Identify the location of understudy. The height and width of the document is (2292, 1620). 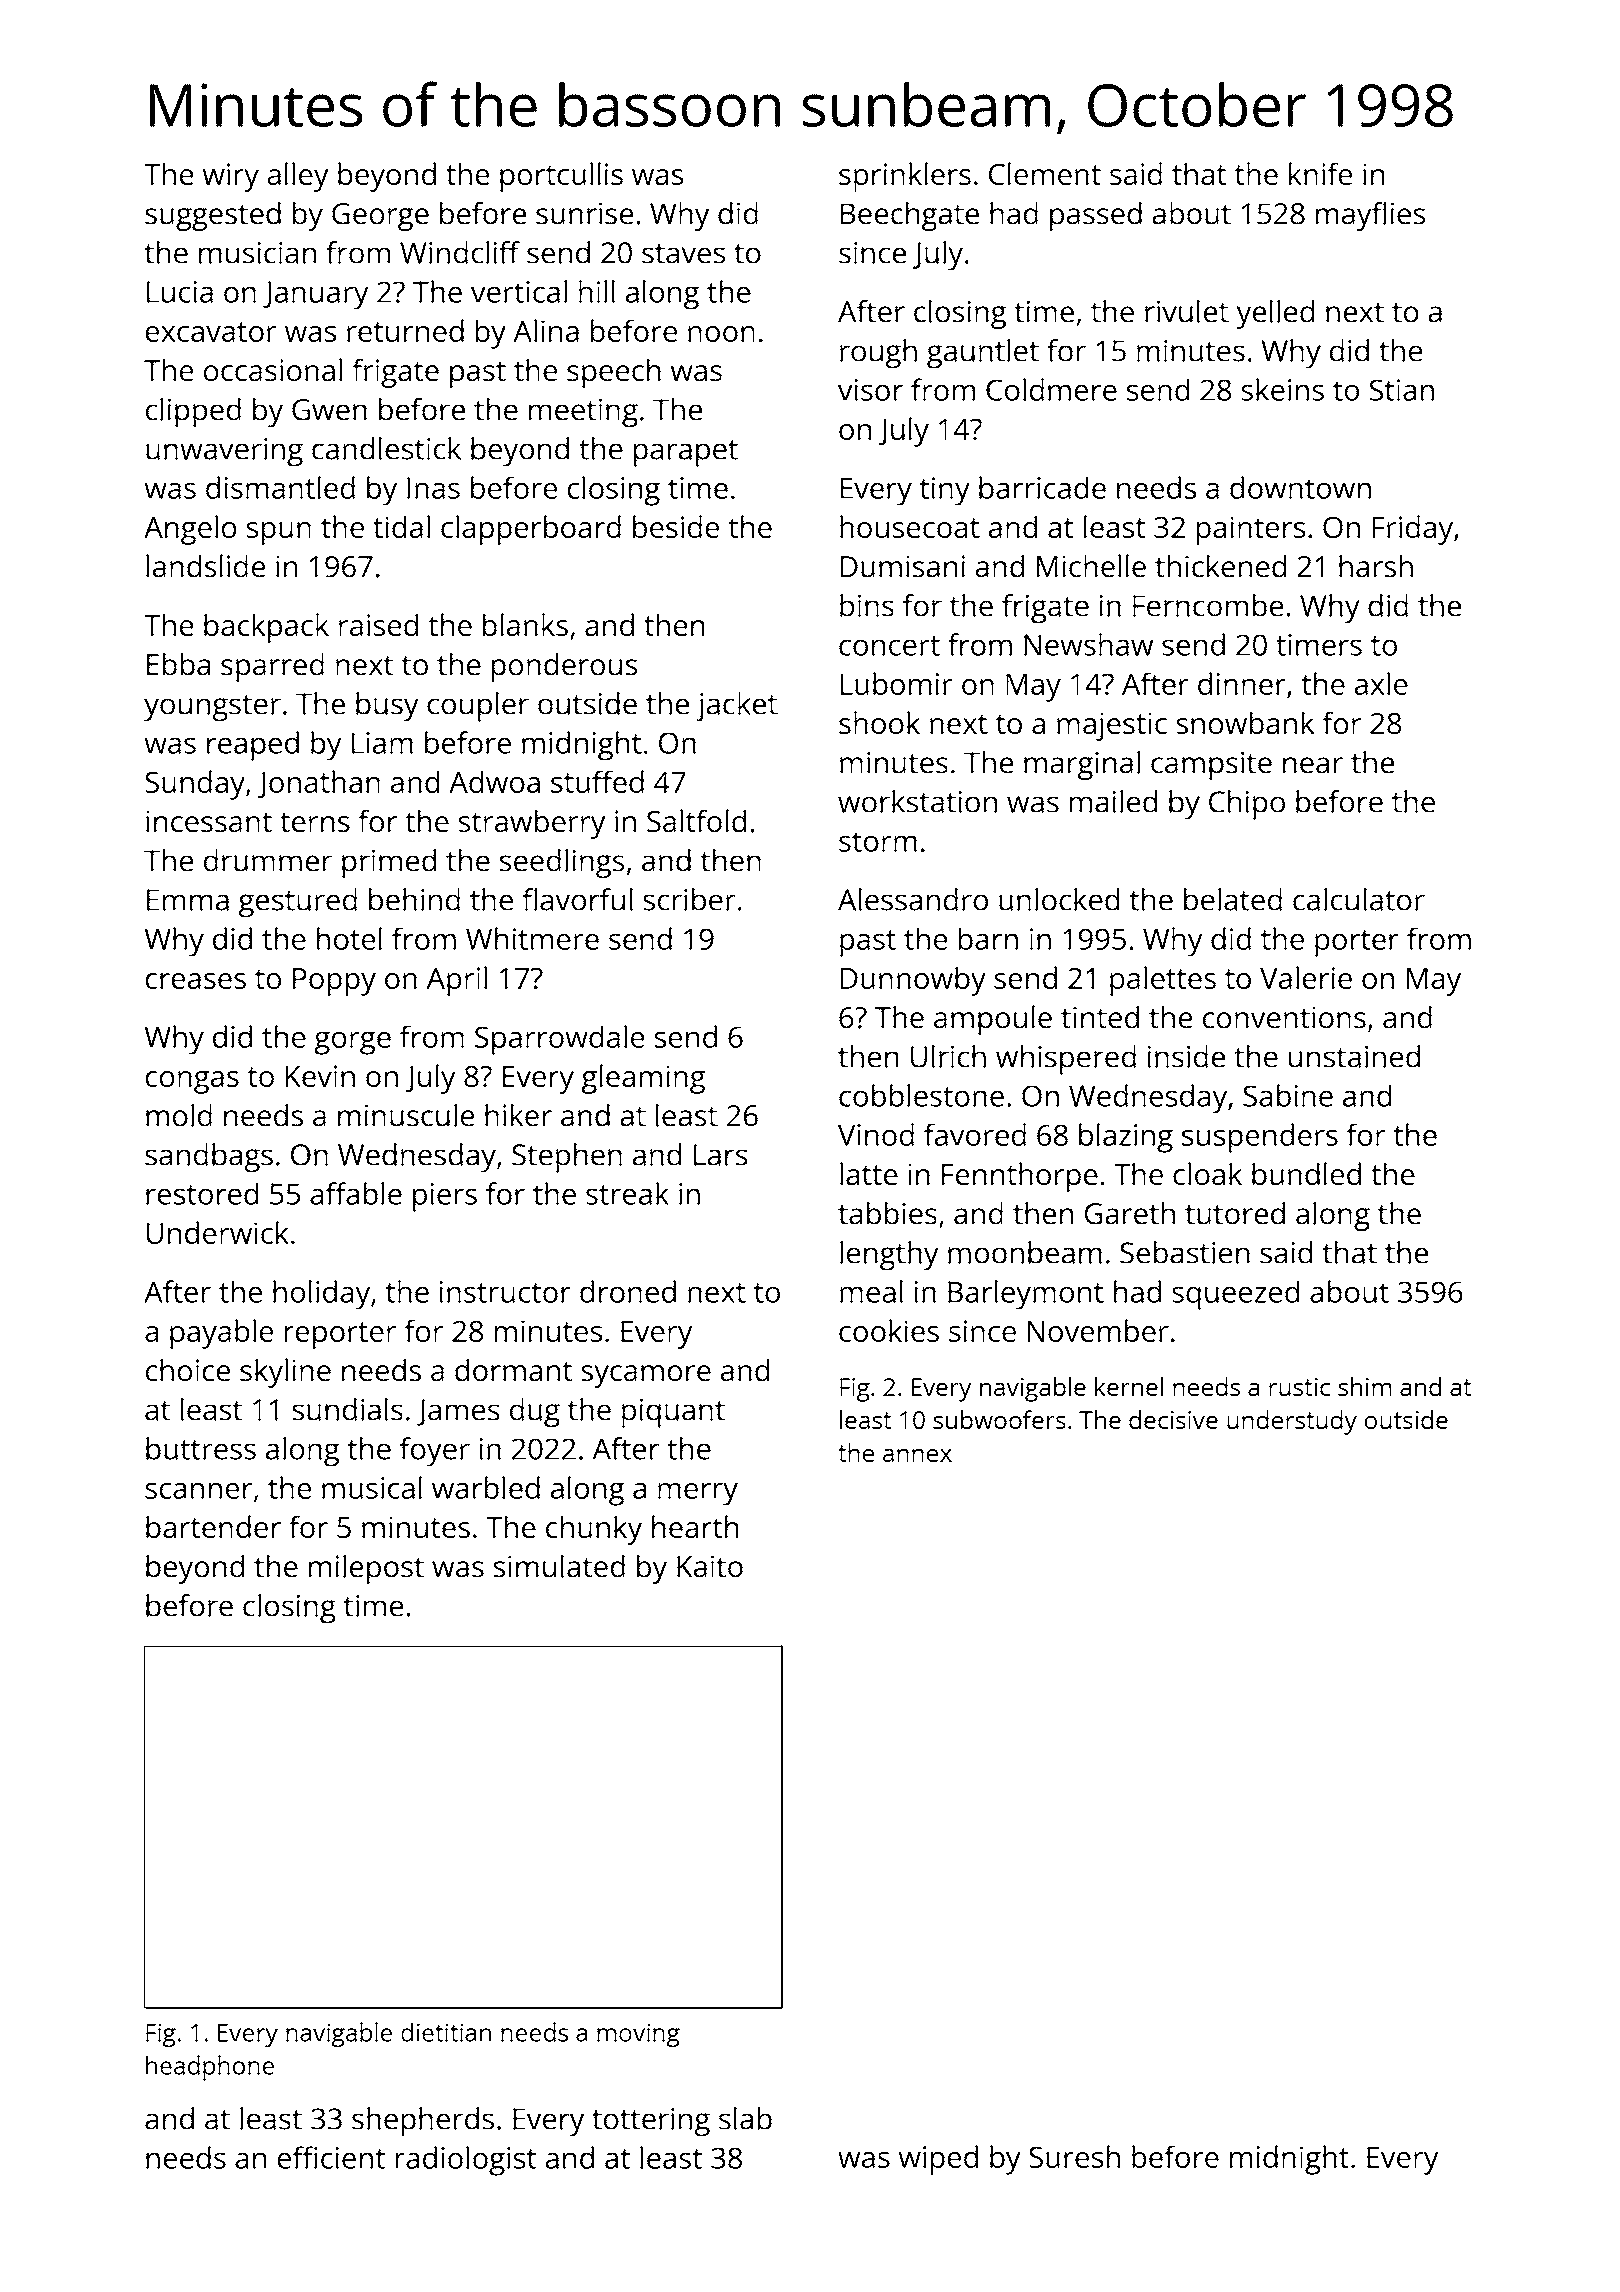
(1292, 1422).
